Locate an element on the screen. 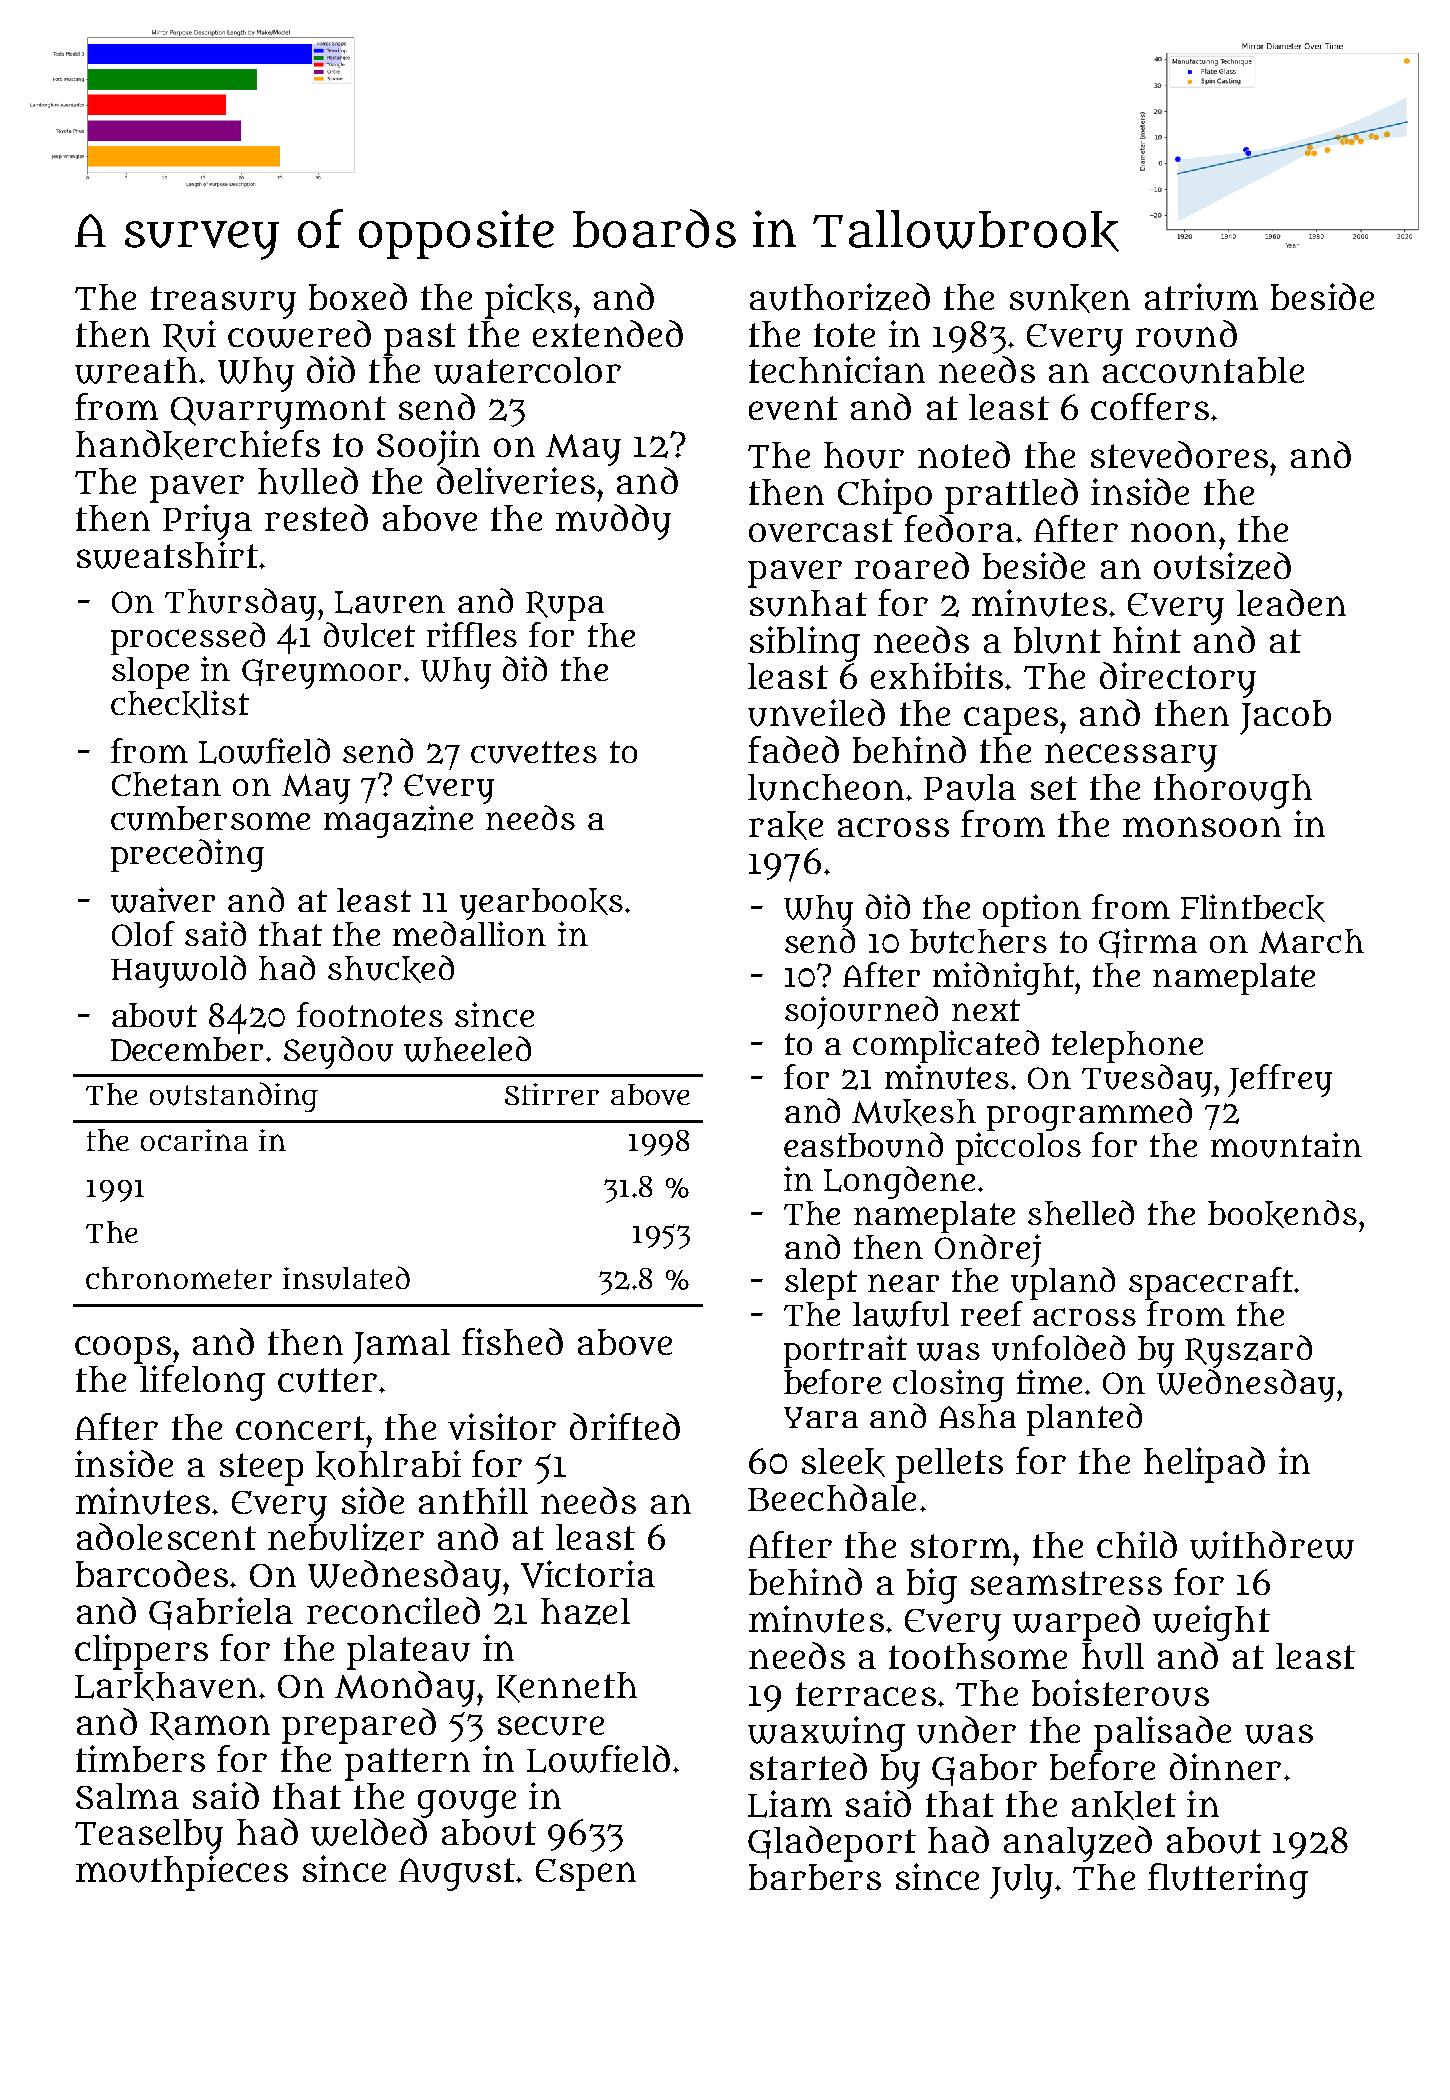 The width and height of the screenshot is (1450, 2100). option is located at coordinates (1032, 910).
